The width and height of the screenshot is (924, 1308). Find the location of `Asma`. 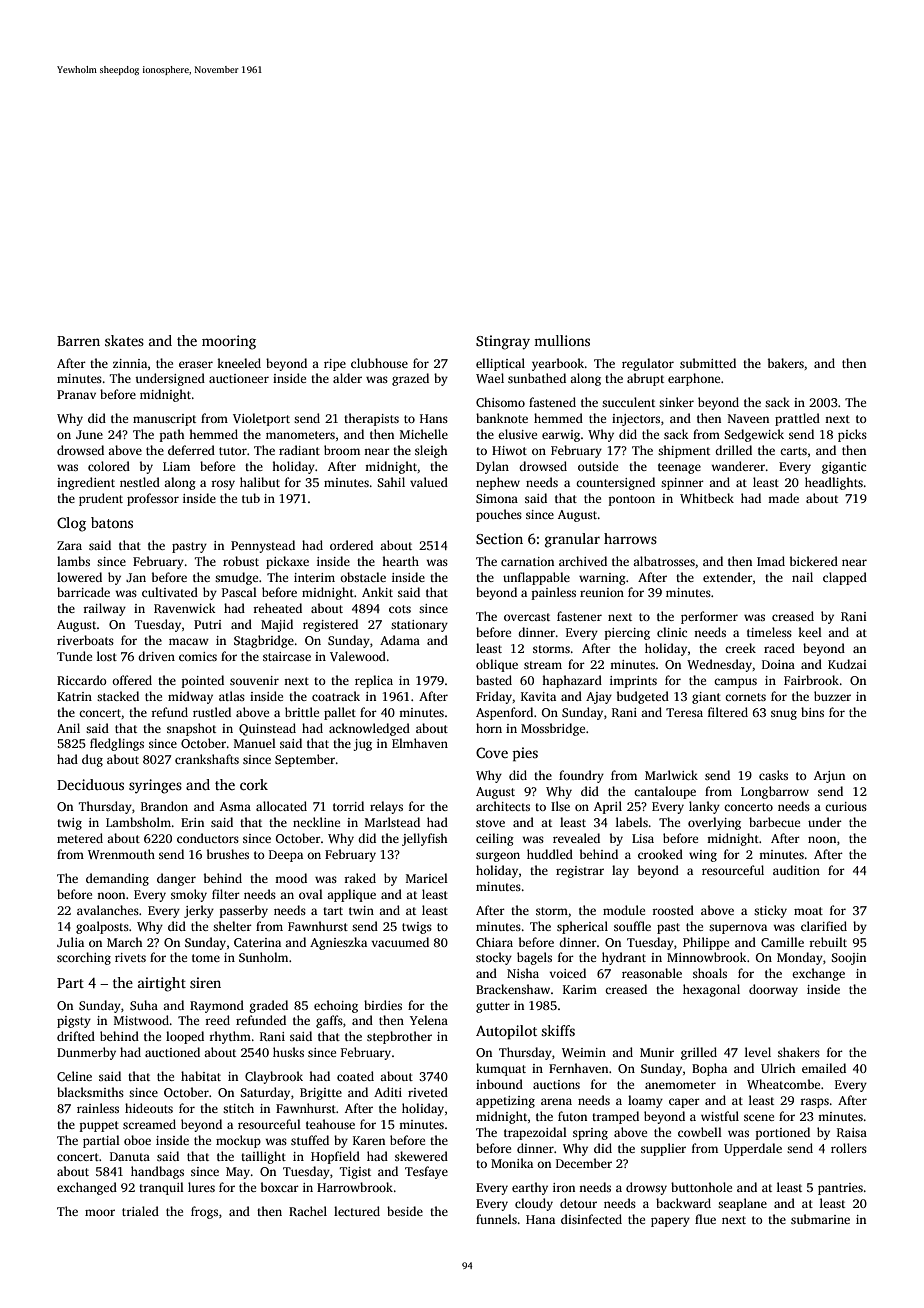

Asma is located at coordinates (235, 806).
